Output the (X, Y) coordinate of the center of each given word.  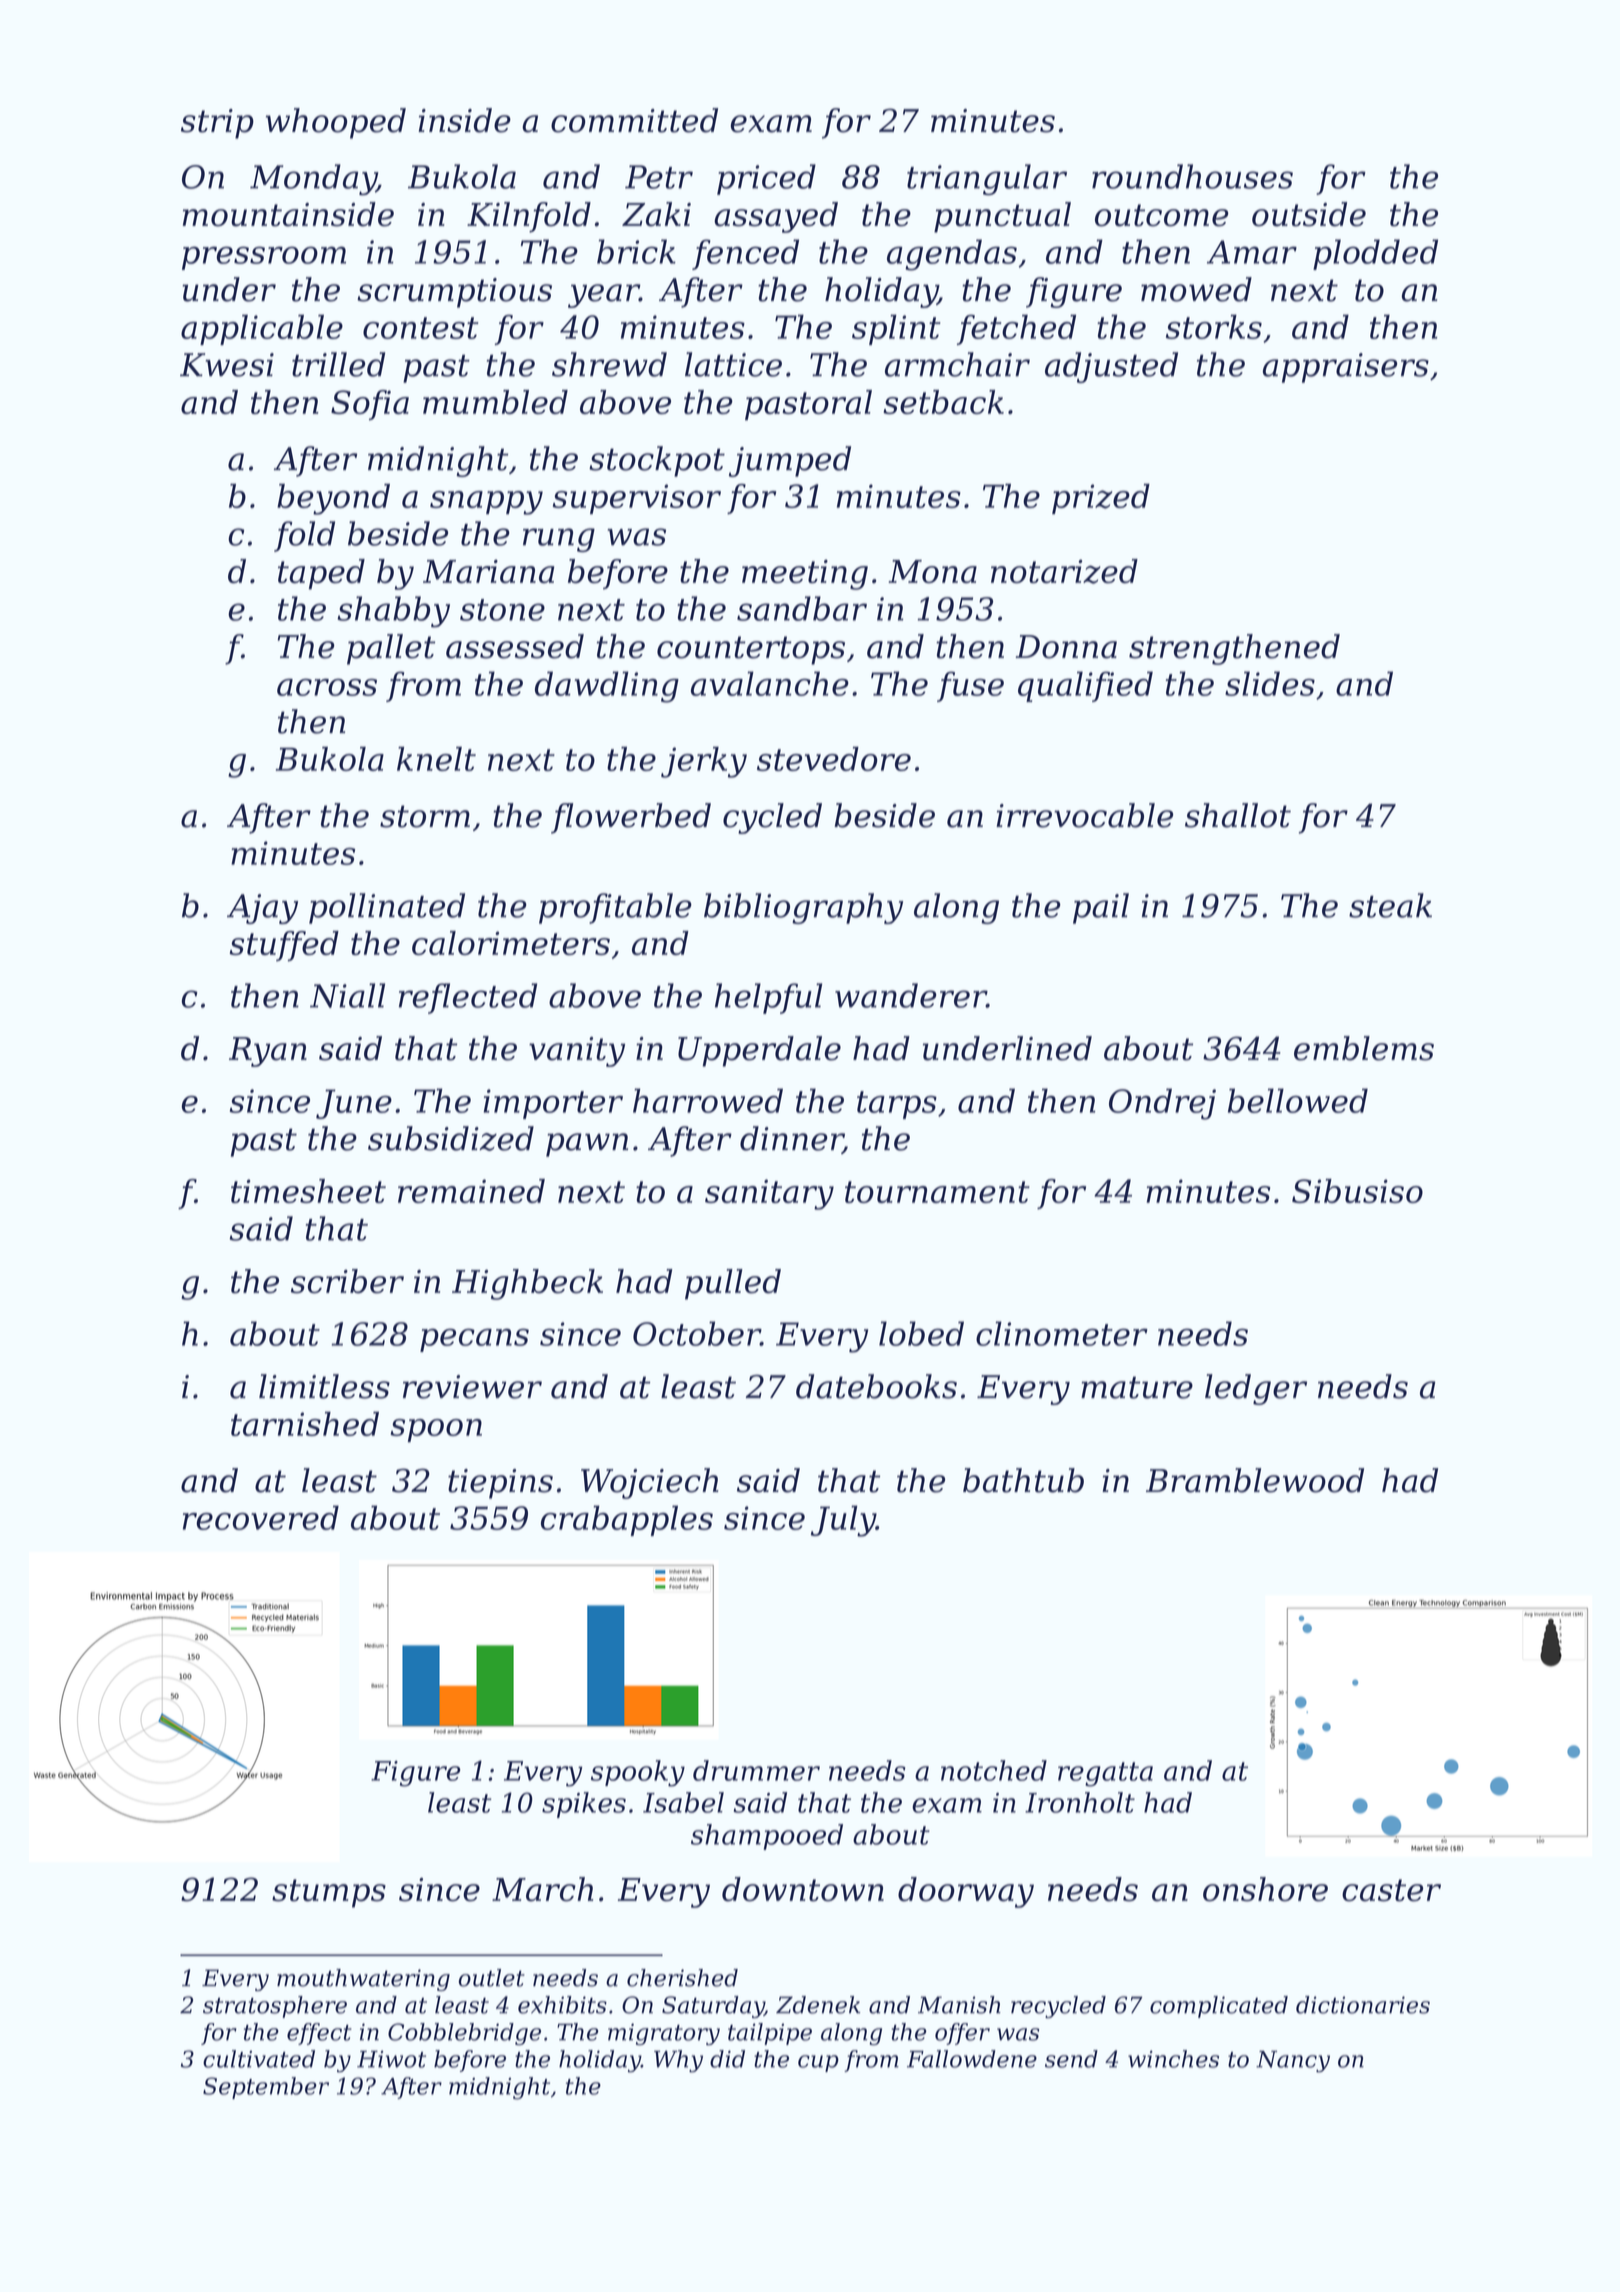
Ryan (268, 1052)
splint (896, 329)
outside (1309, 214)
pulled (733, 1284)
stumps (329, 1893)
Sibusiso (1357, 1191)
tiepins (500, 1484)
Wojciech (649, 1483)
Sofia (370, 405)
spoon (436, 1430)
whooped (336, 123)
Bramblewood (1255, 1480)
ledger (1256, 1389)
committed (634, 120)
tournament (937, 1192)
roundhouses (1192, 176)
